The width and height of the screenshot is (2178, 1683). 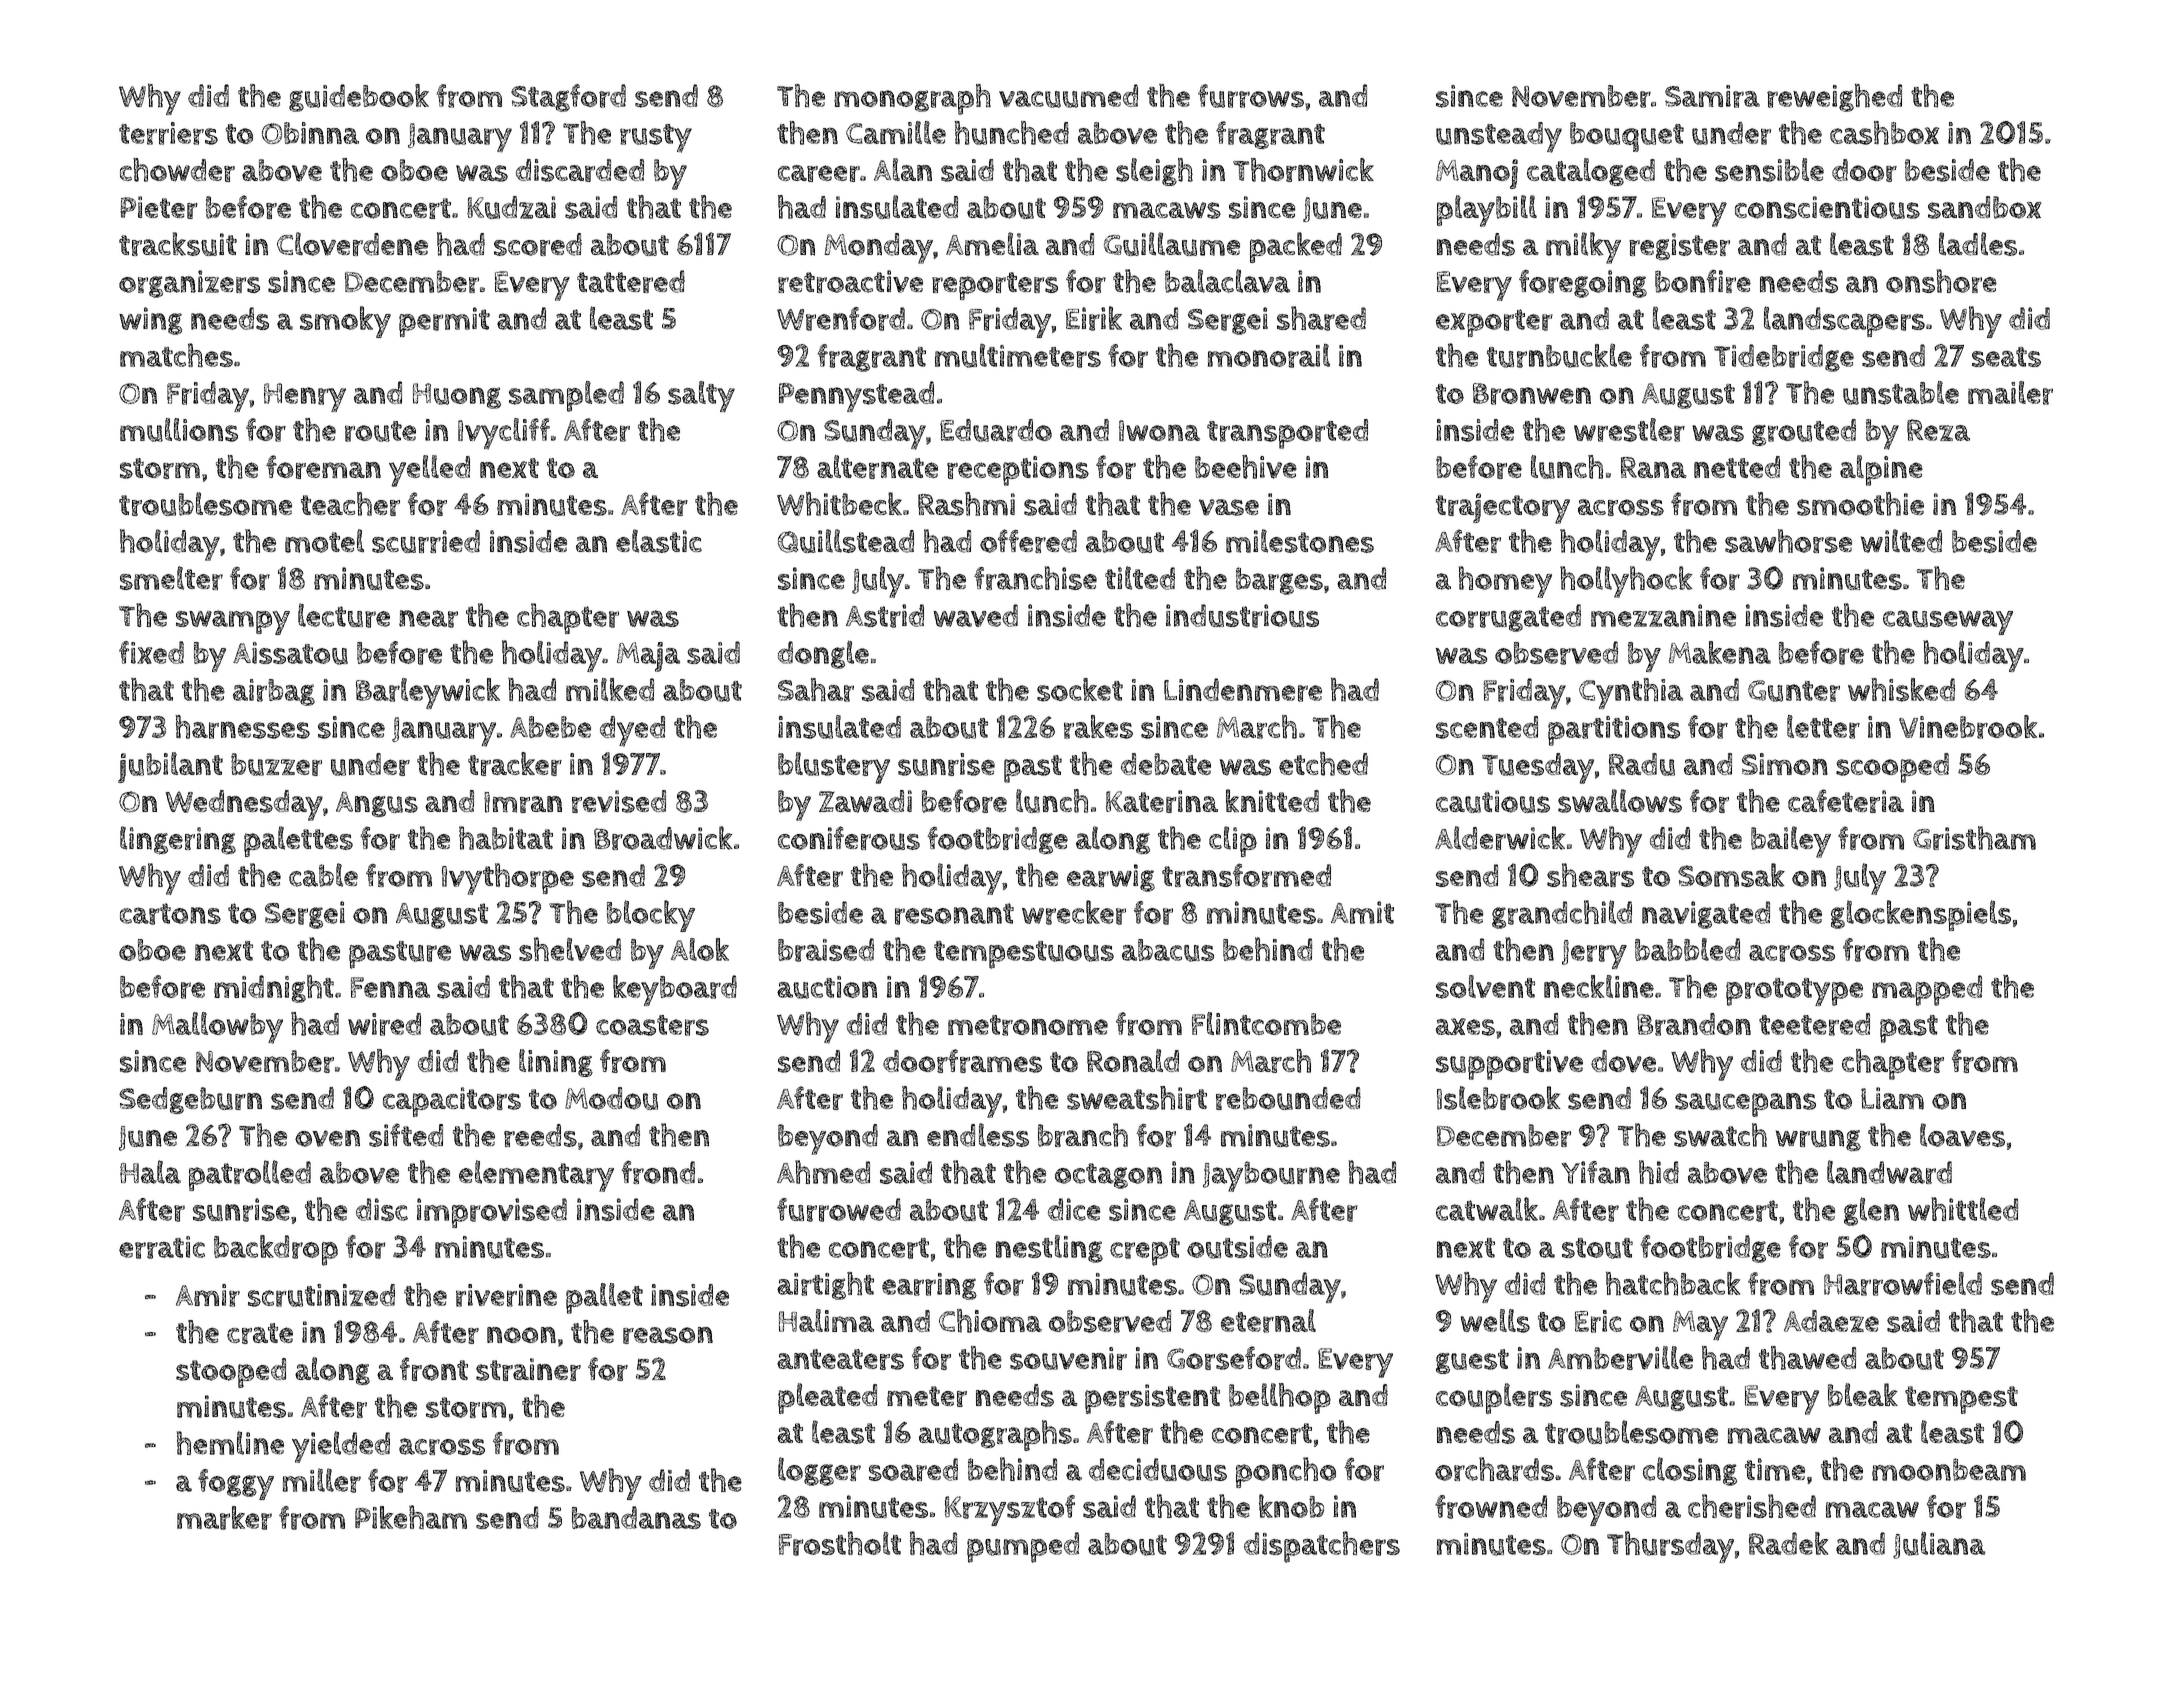 What do you see at coordinates (276, 1250) in the screenshot?
I see `backdrop` at bounding box center [276, 1250].
